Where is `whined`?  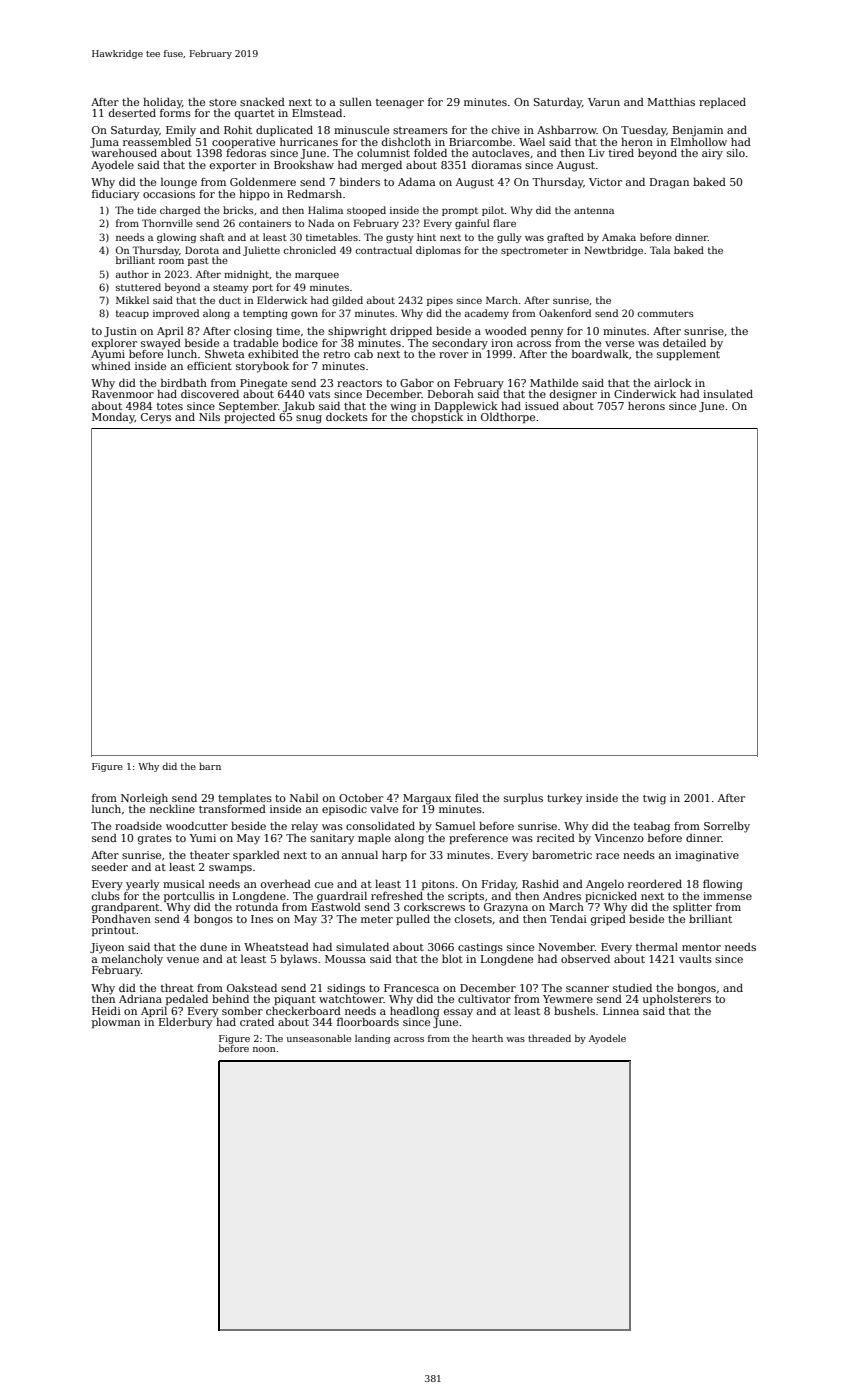
whined is located at coordinates (111, 365).
